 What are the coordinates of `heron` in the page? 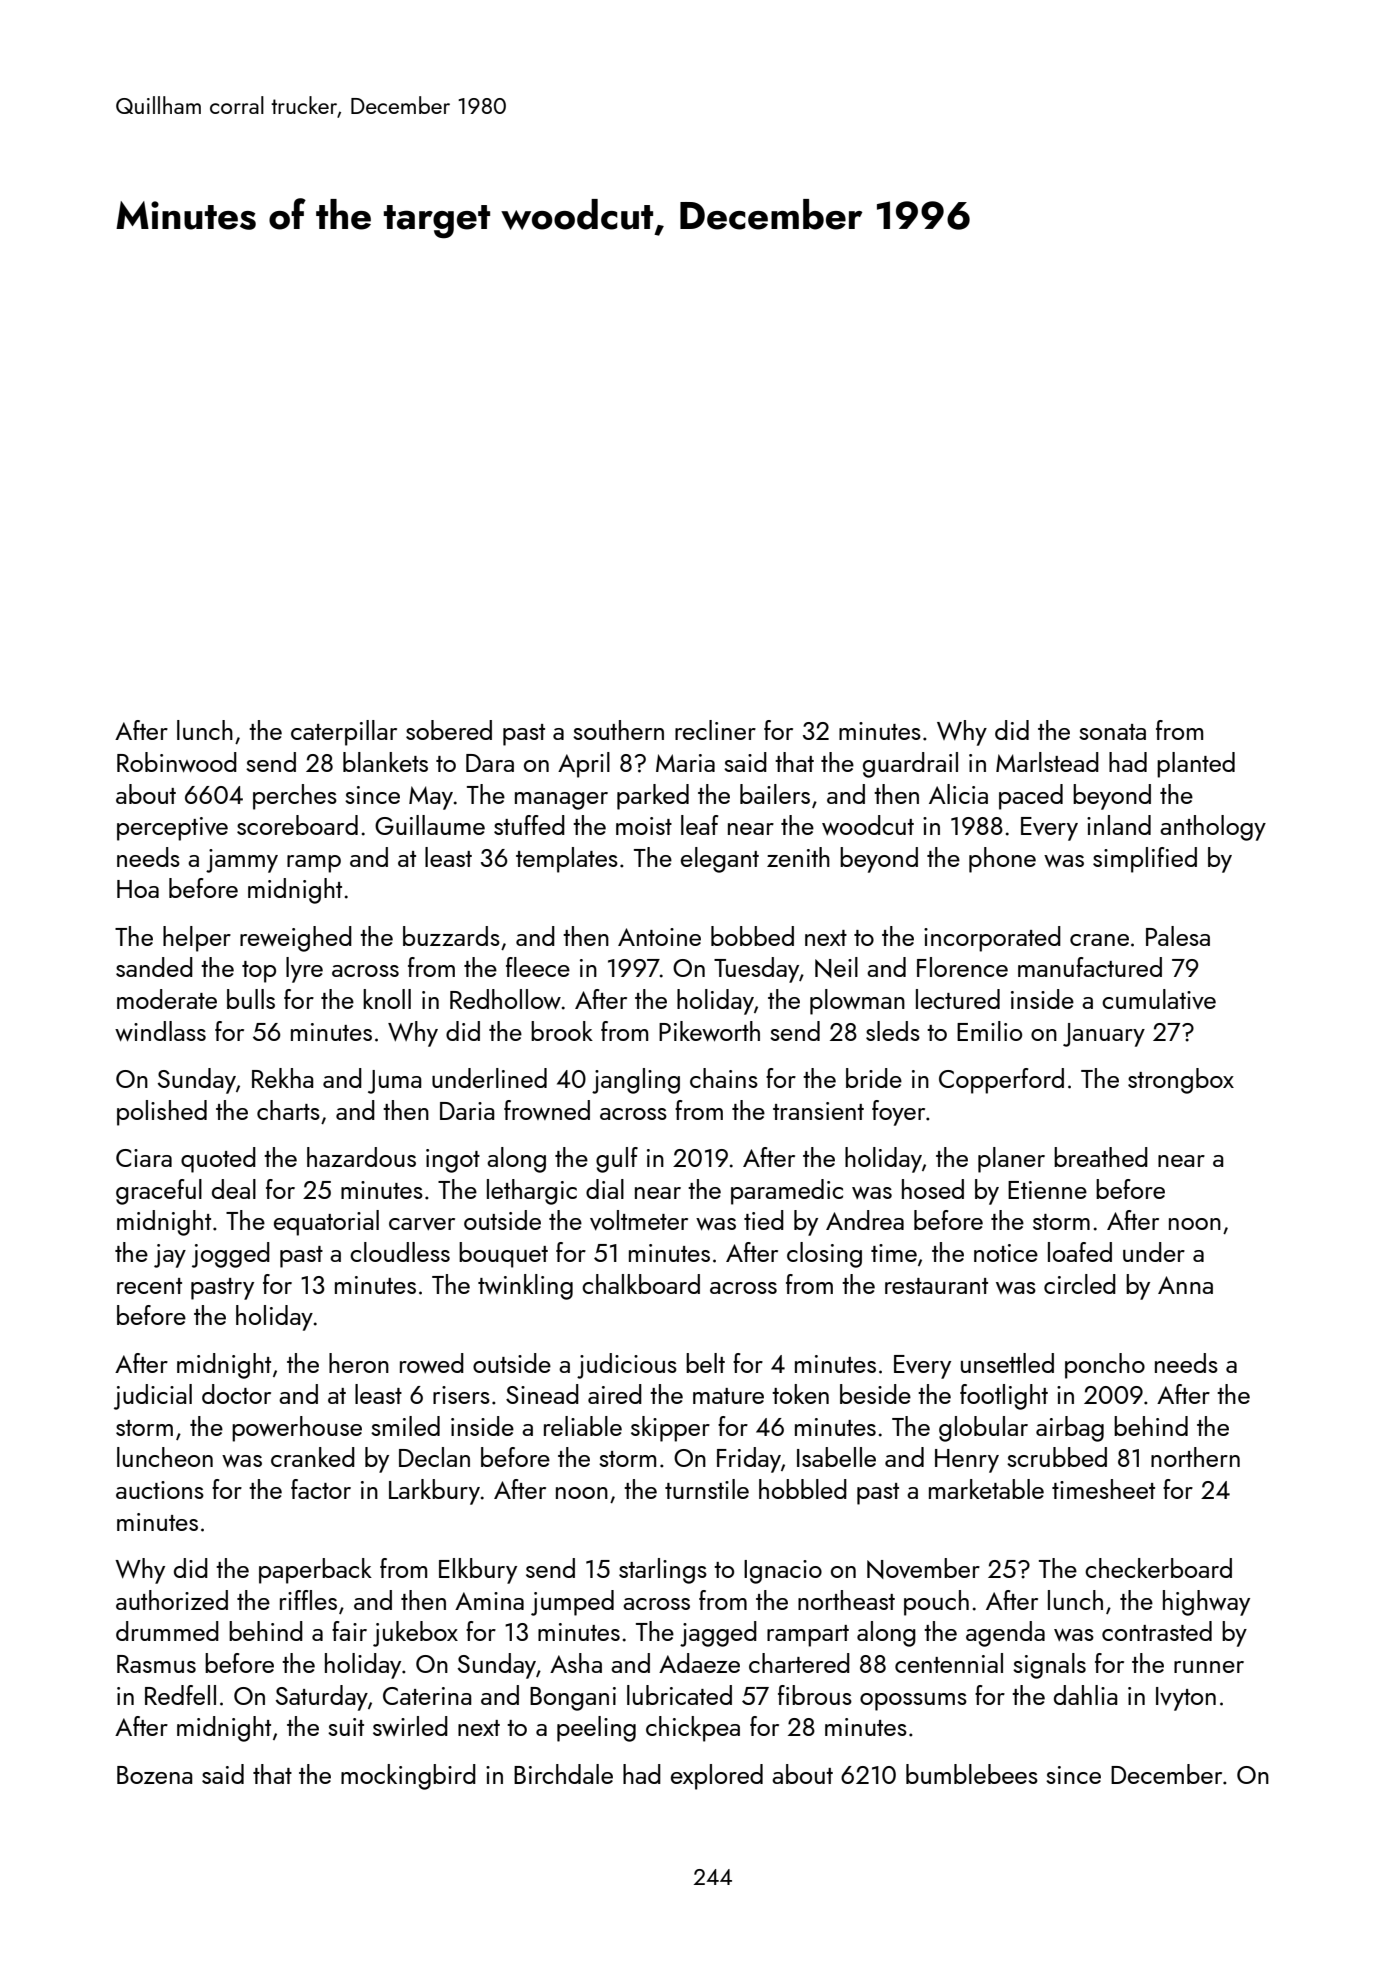 It's located at (359, 1363).
